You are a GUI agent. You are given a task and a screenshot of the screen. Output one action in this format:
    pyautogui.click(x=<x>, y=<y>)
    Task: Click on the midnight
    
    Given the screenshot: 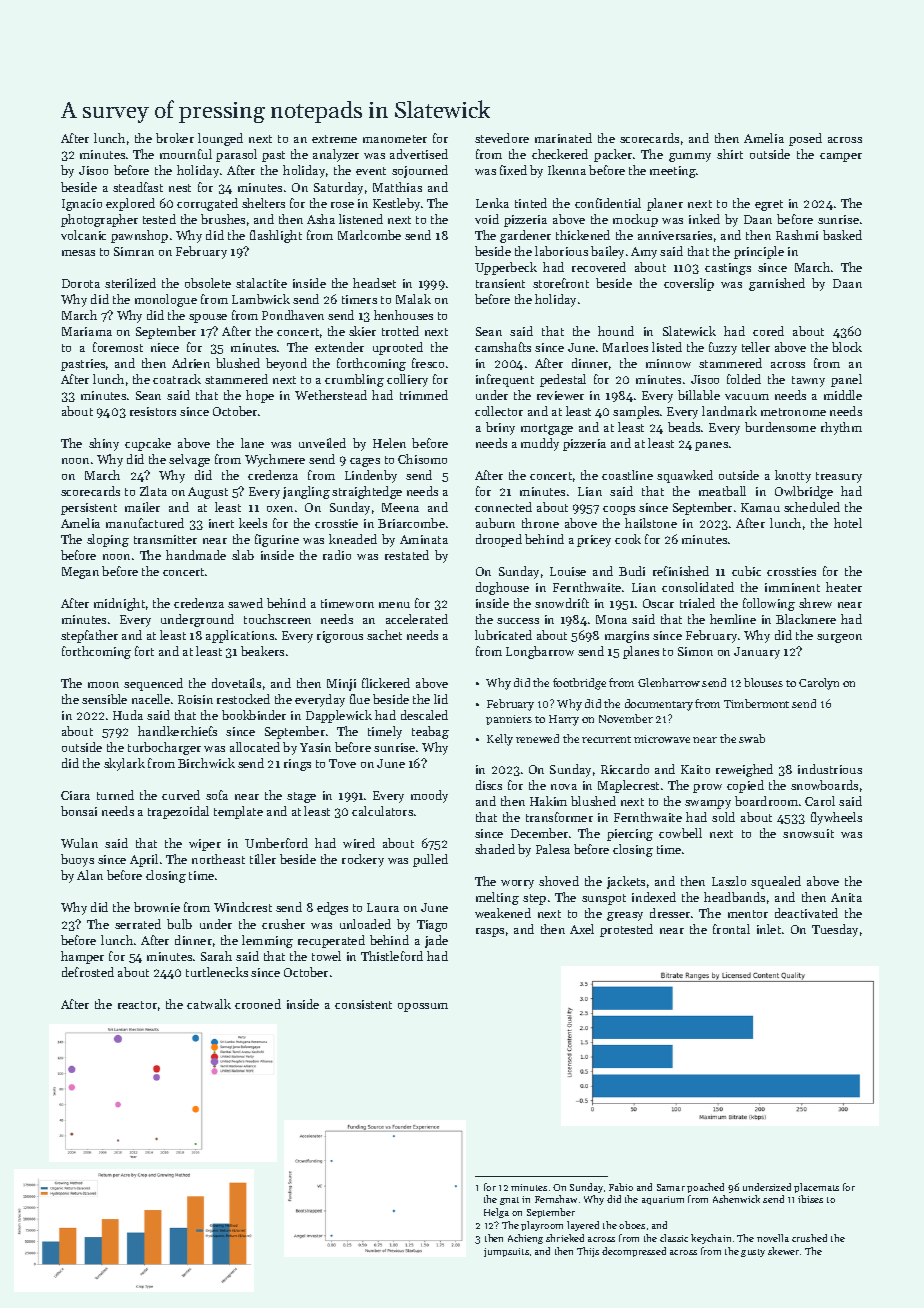 What is the action you would take?
    pyautogui.click(x=119, y=604)
